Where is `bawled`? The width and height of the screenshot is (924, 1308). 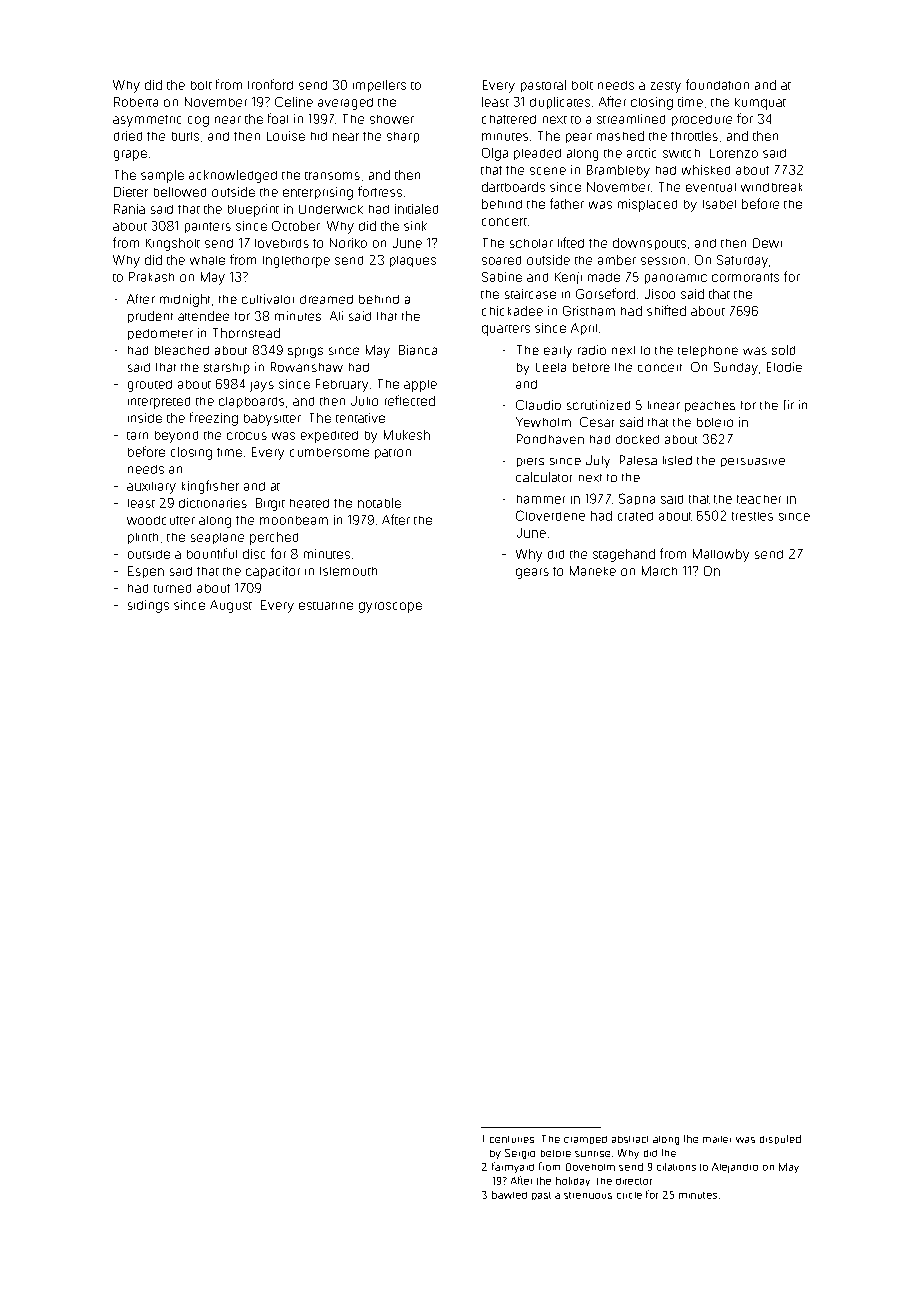
bawled is located at coordinates (509, 1195).
